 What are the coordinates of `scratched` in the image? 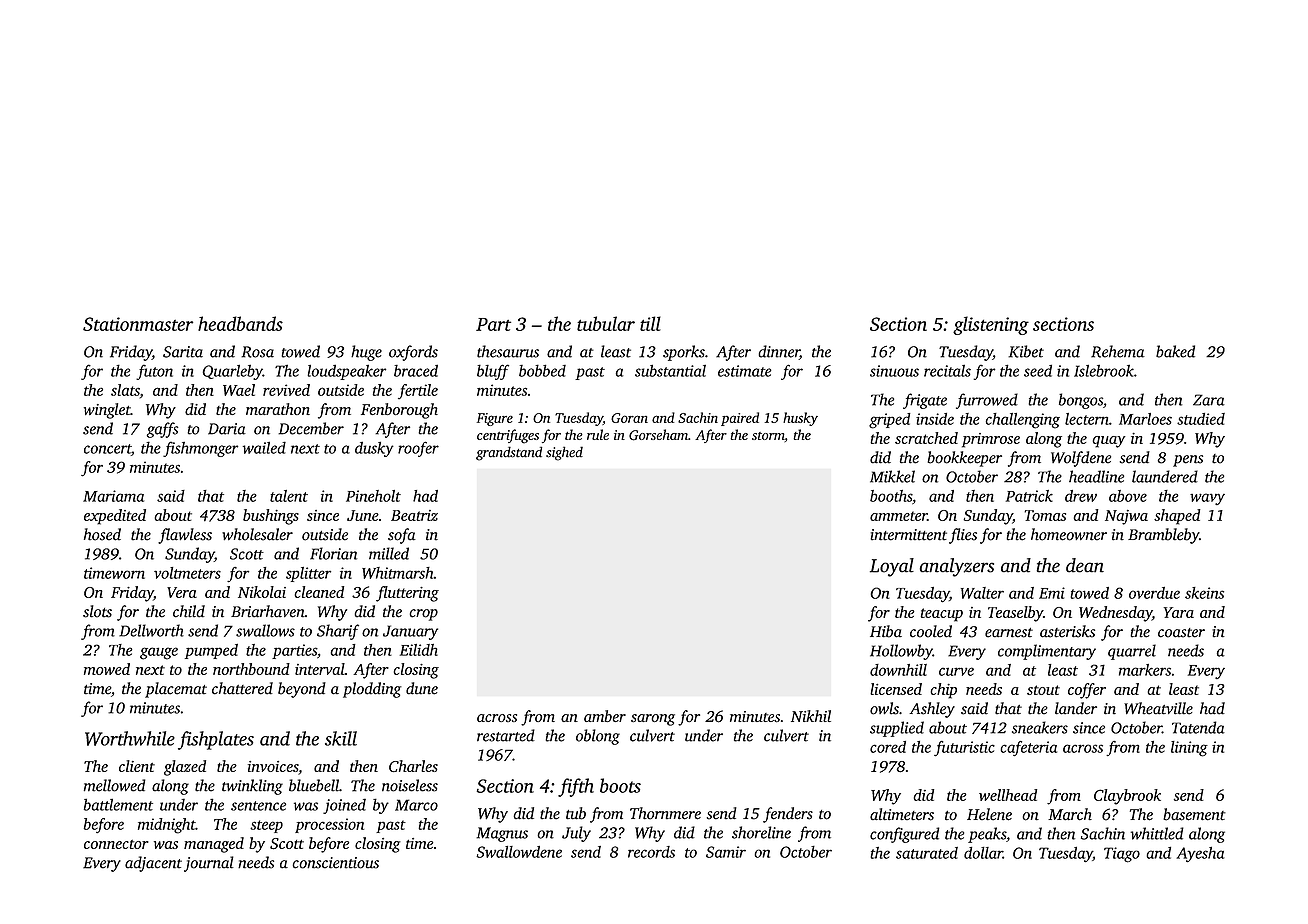 It's located at (926, 438).
